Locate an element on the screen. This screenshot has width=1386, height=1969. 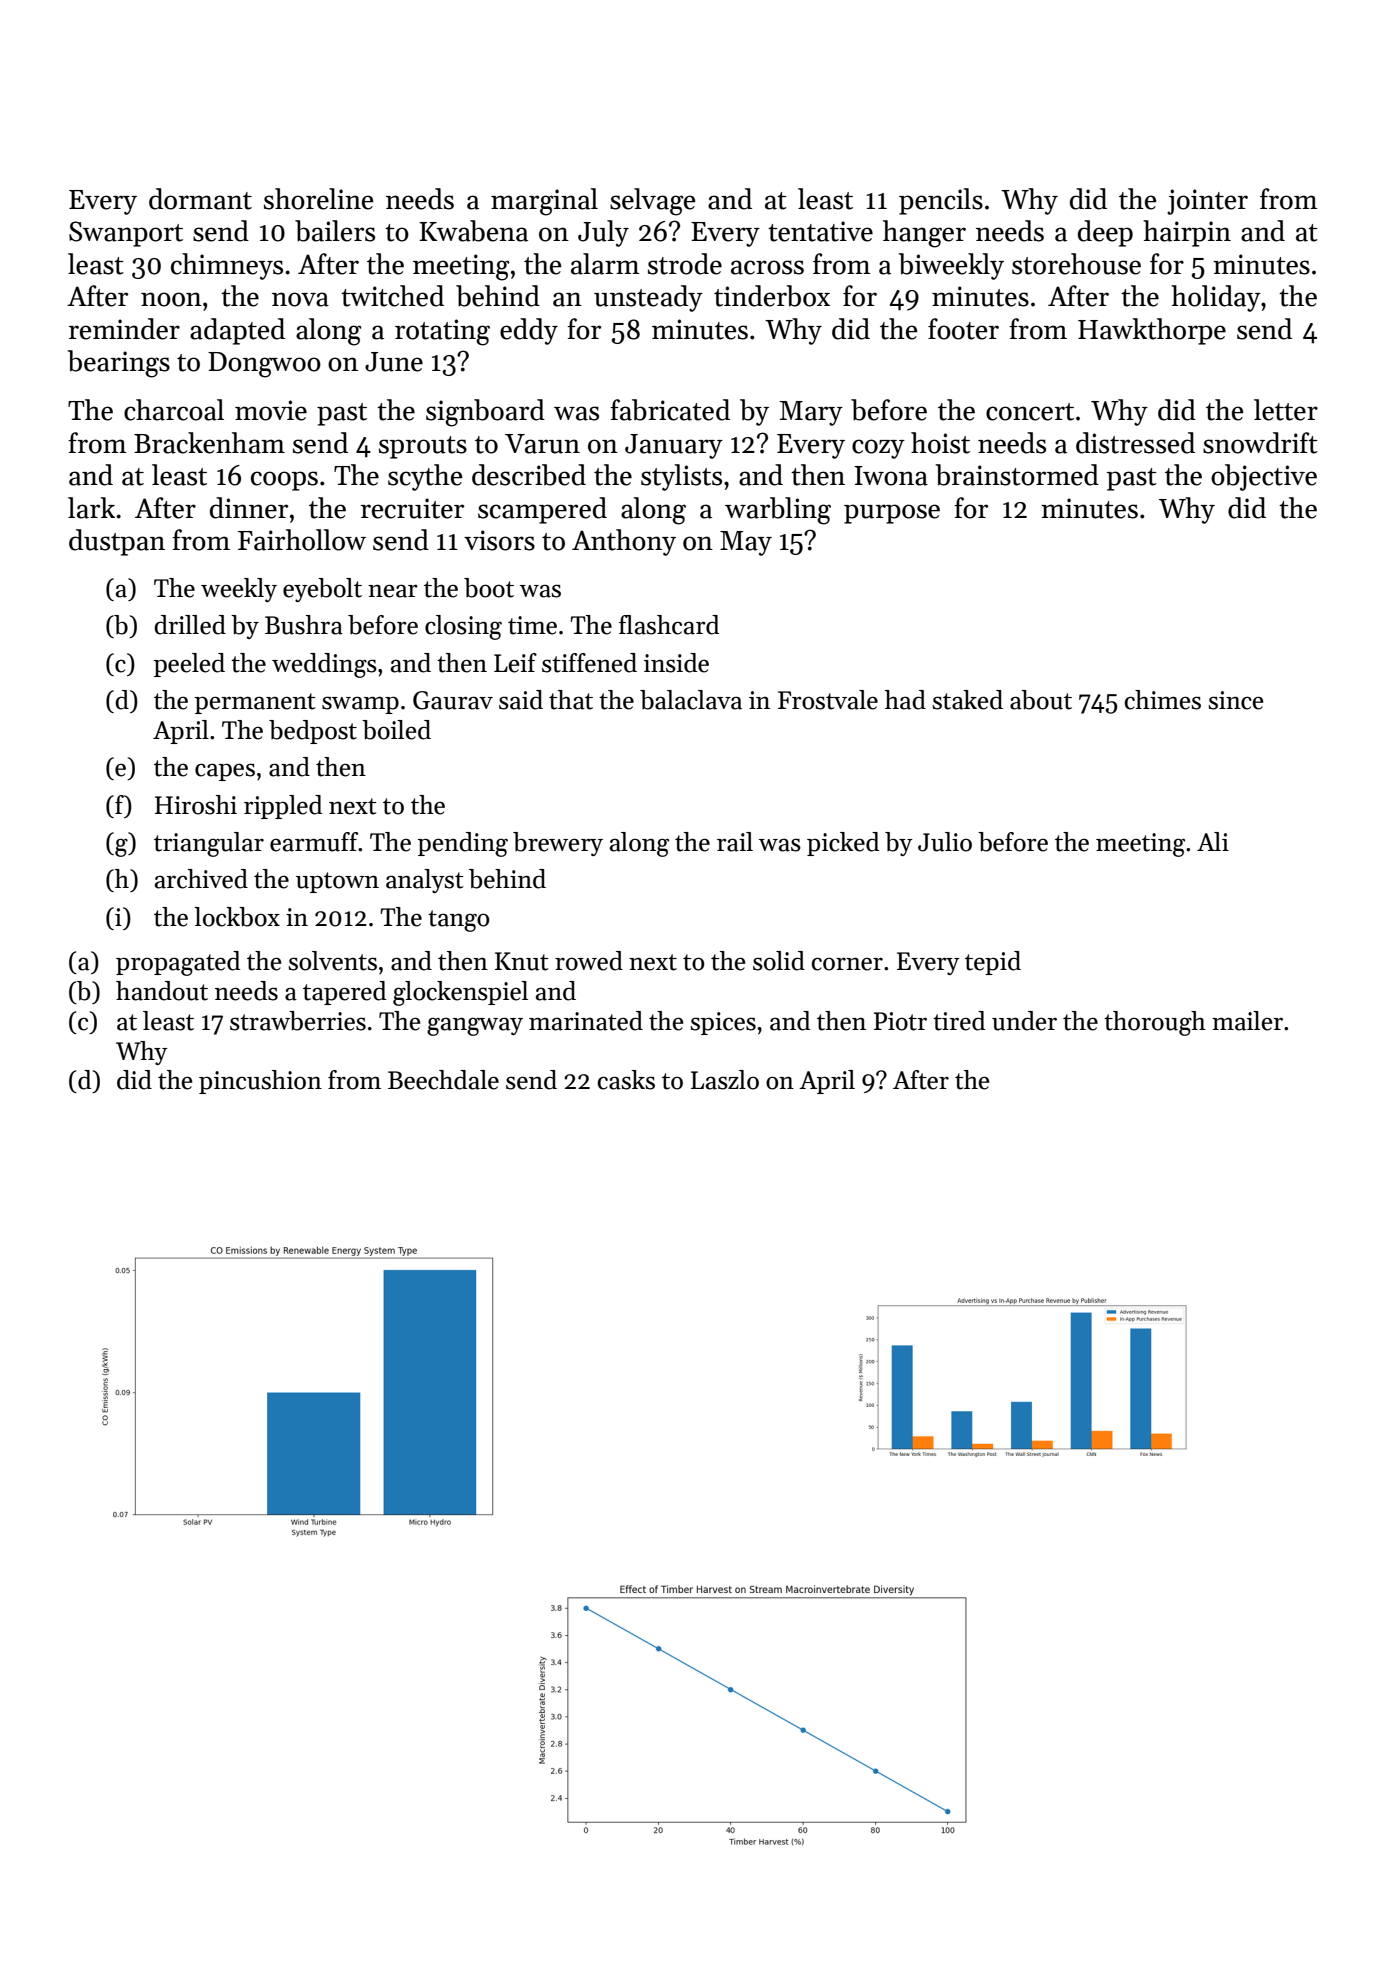
Swanport is located at coordinates (126, 234).
